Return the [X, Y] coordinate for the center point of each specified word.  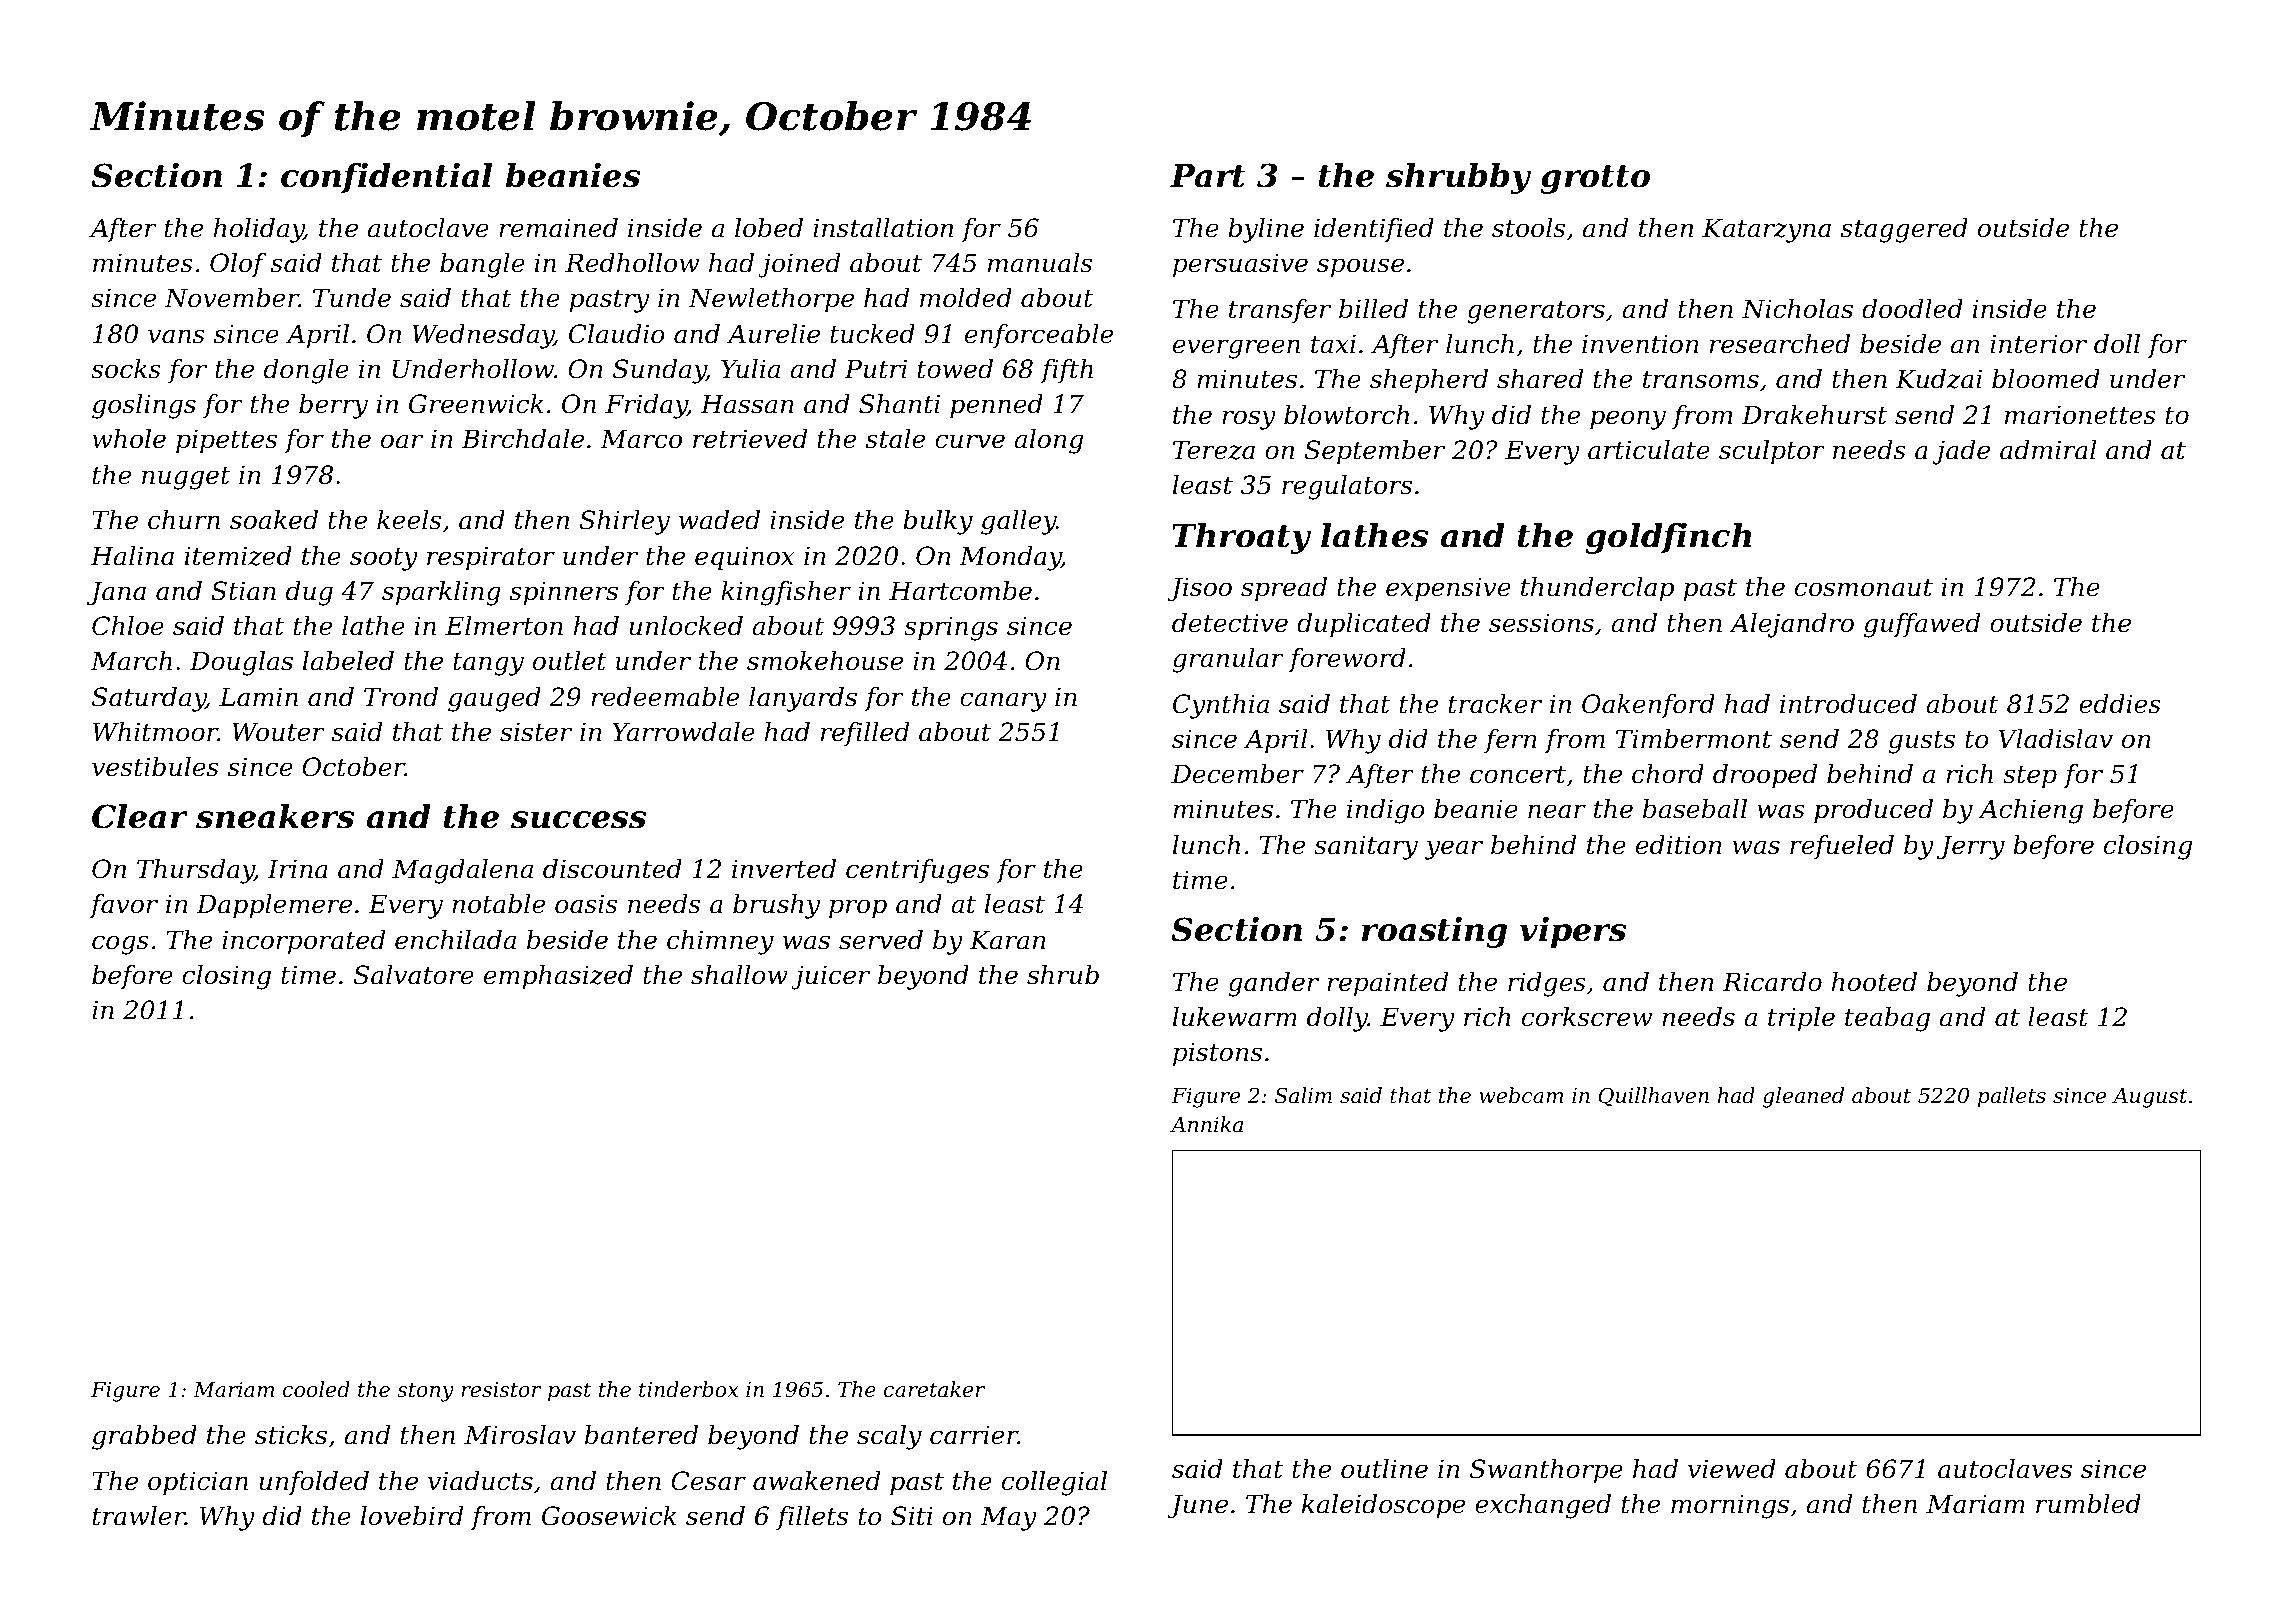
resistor [501, 1390]
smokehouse [825, 661]
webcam [1521, 1095]
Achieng [2030, 811]
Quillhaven [1654, 1097]
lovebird [412, 1516]
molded [966, 298]
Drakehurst [1814, 415]
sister [536, 732]
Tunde [352, 298]
